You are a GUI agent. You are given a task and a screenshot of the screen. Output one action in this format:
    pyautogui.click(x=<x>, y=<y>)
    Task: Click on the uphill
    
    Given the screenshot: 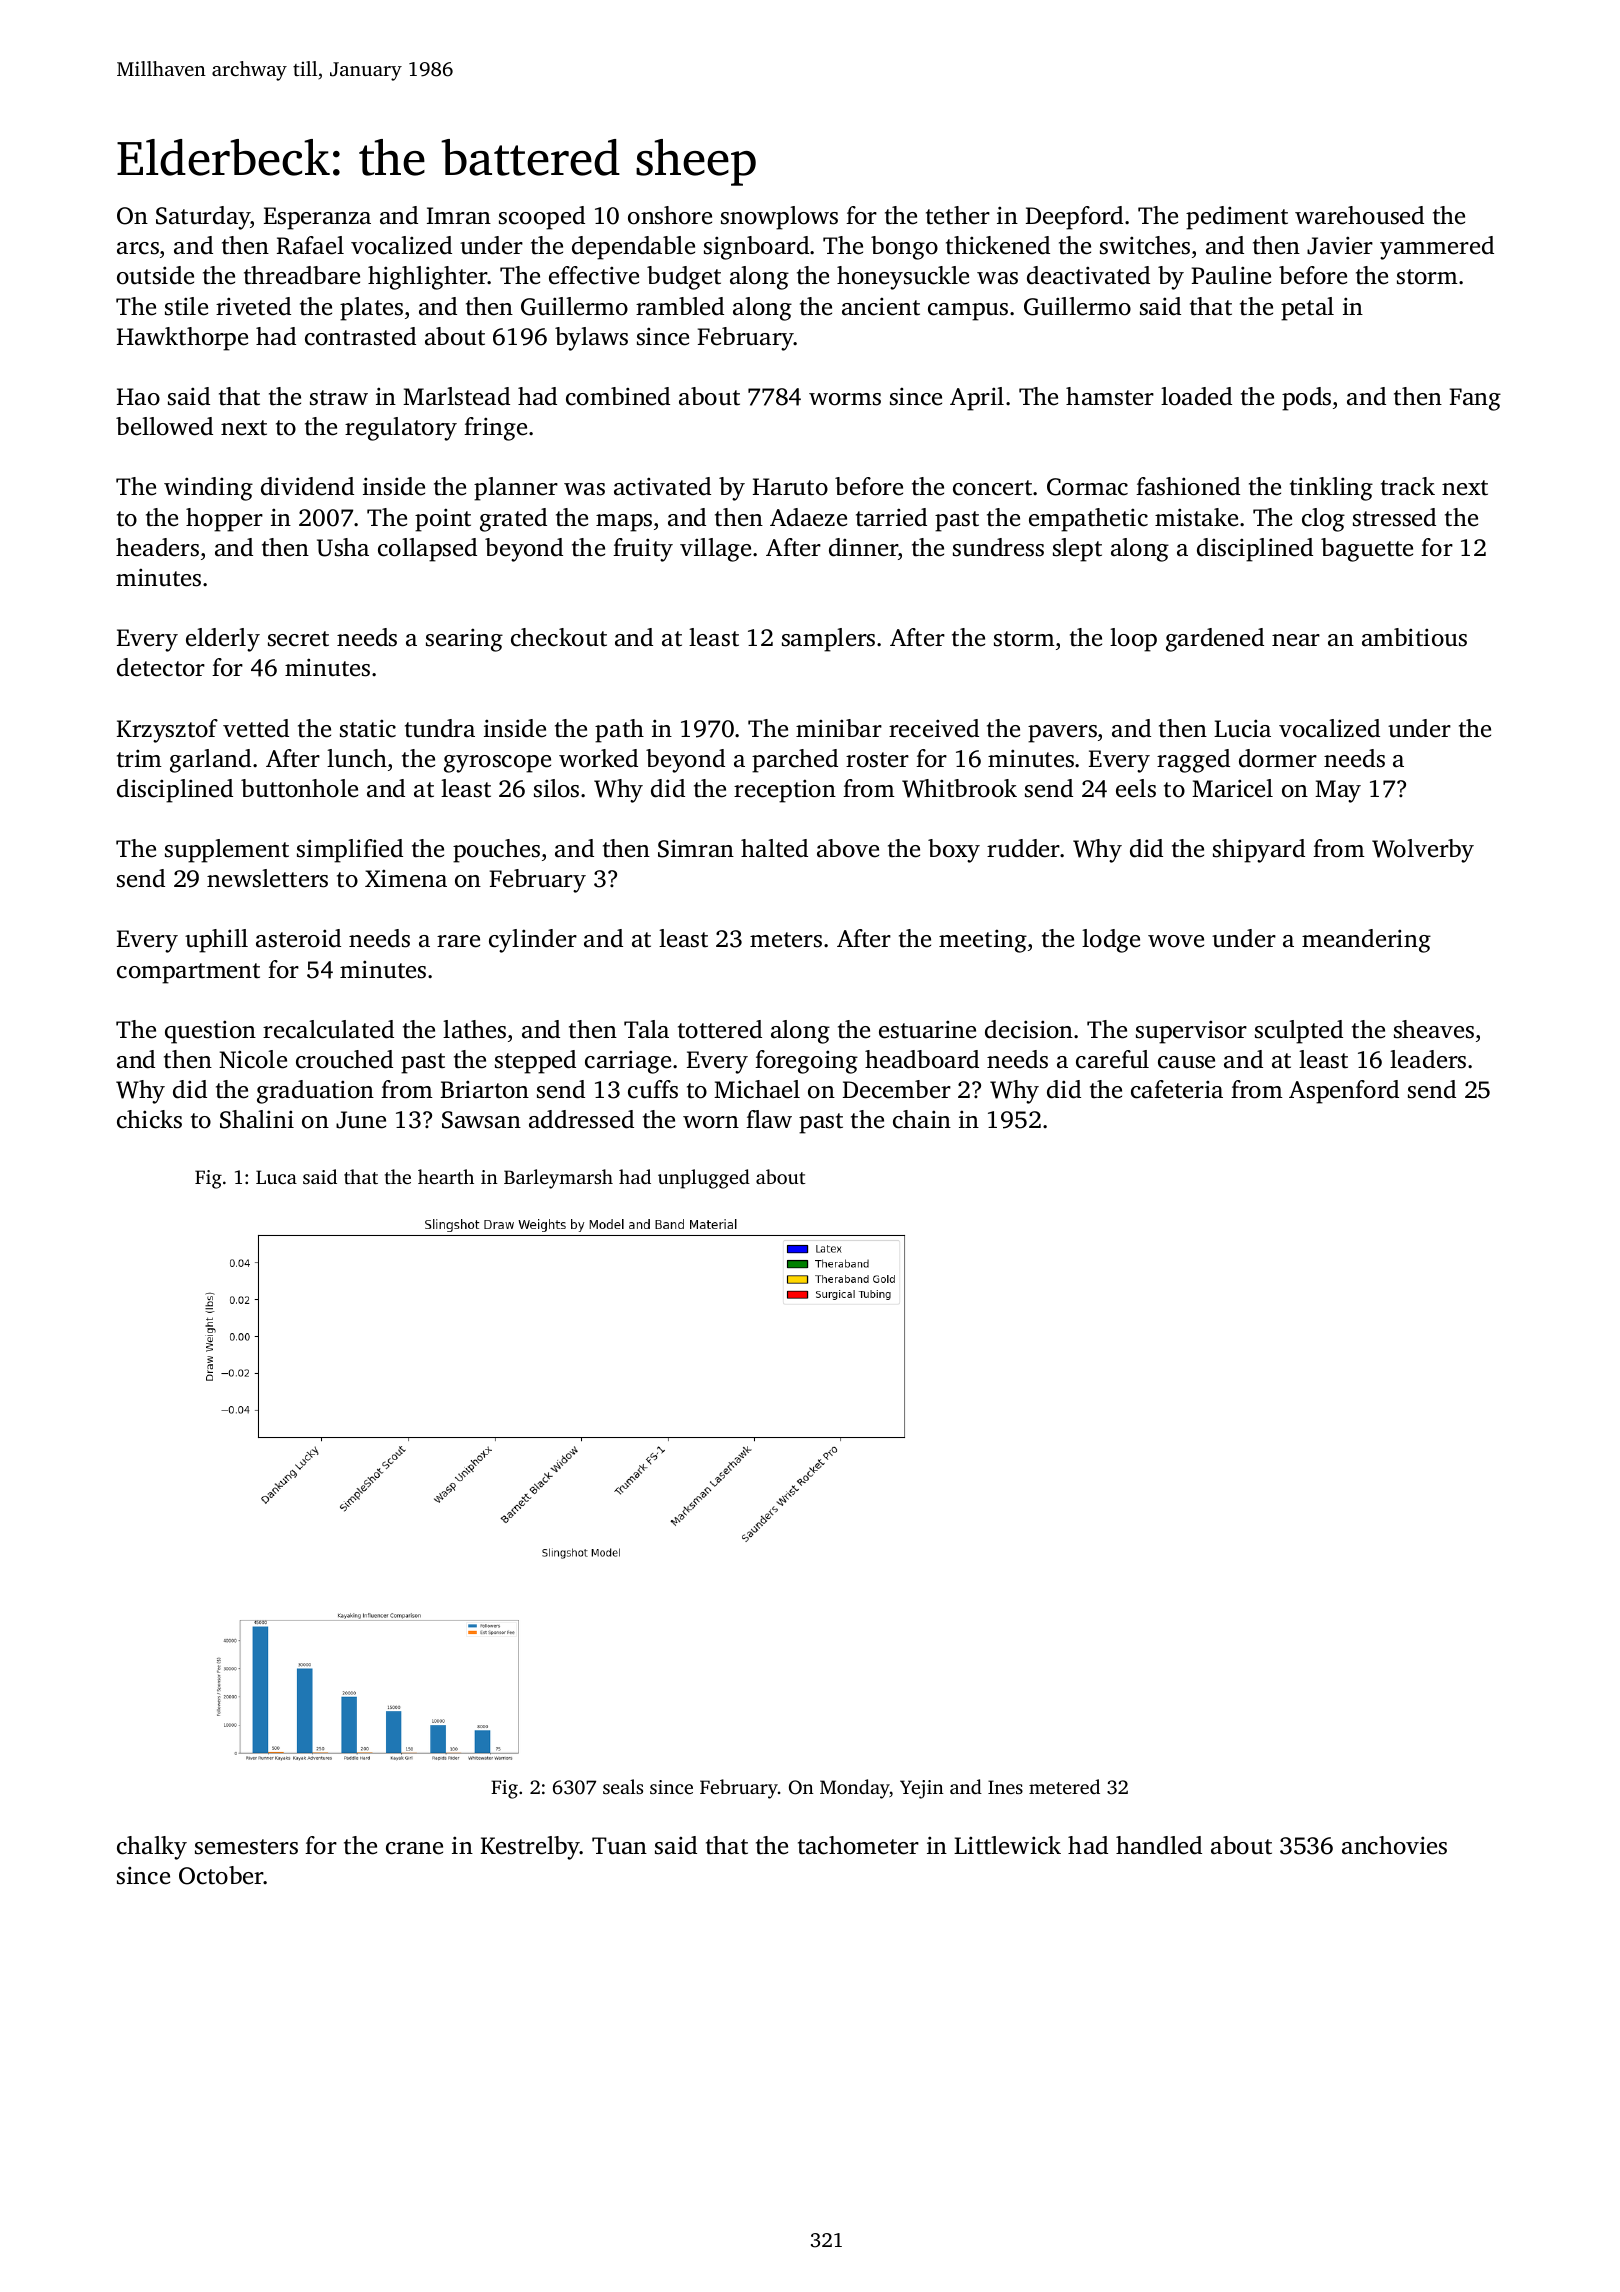 What is the action you would take?
    pyautogui.click(x=216, y=941)
